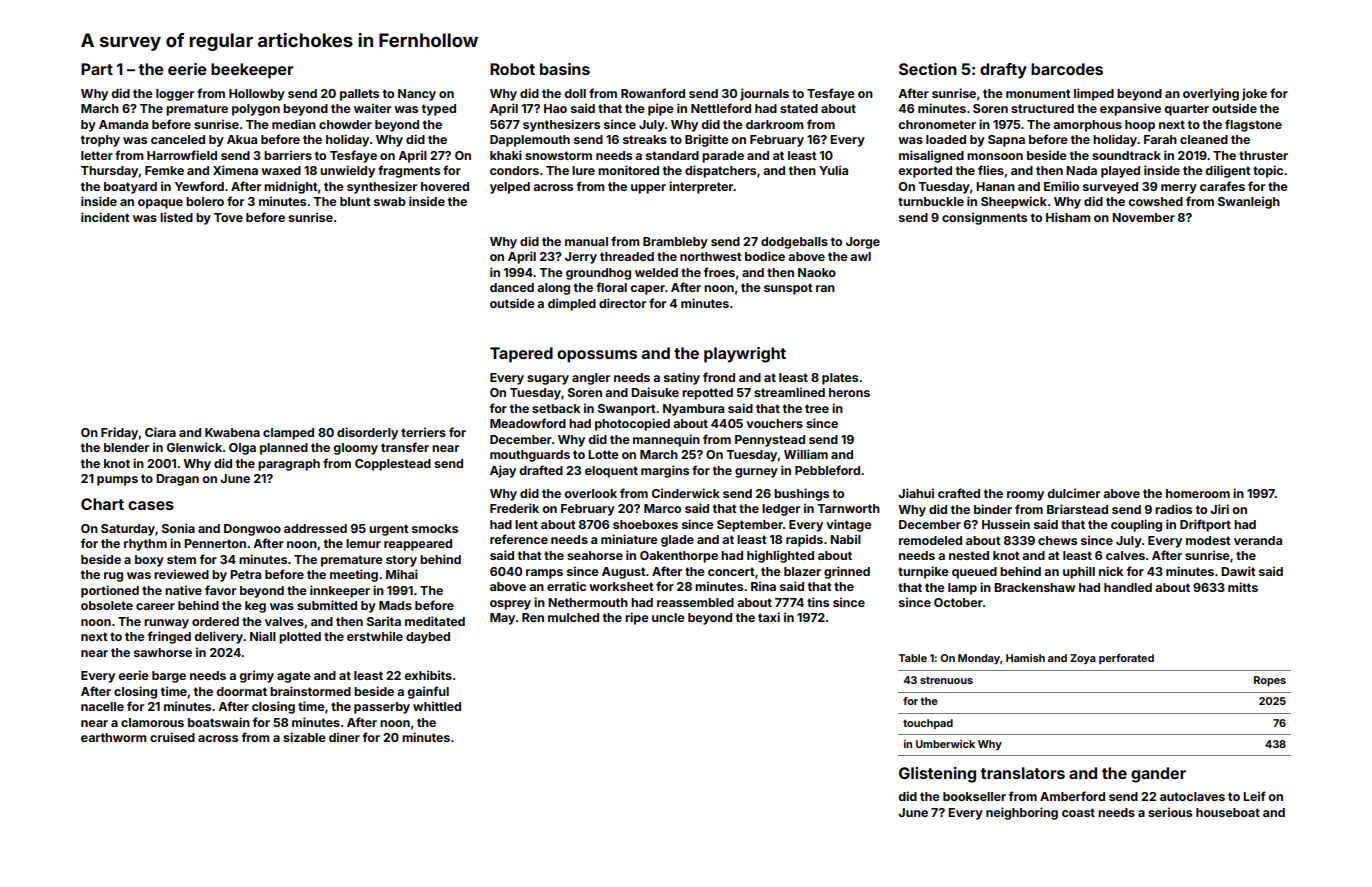  I want to click on cowshed, so click(1155, 201).
